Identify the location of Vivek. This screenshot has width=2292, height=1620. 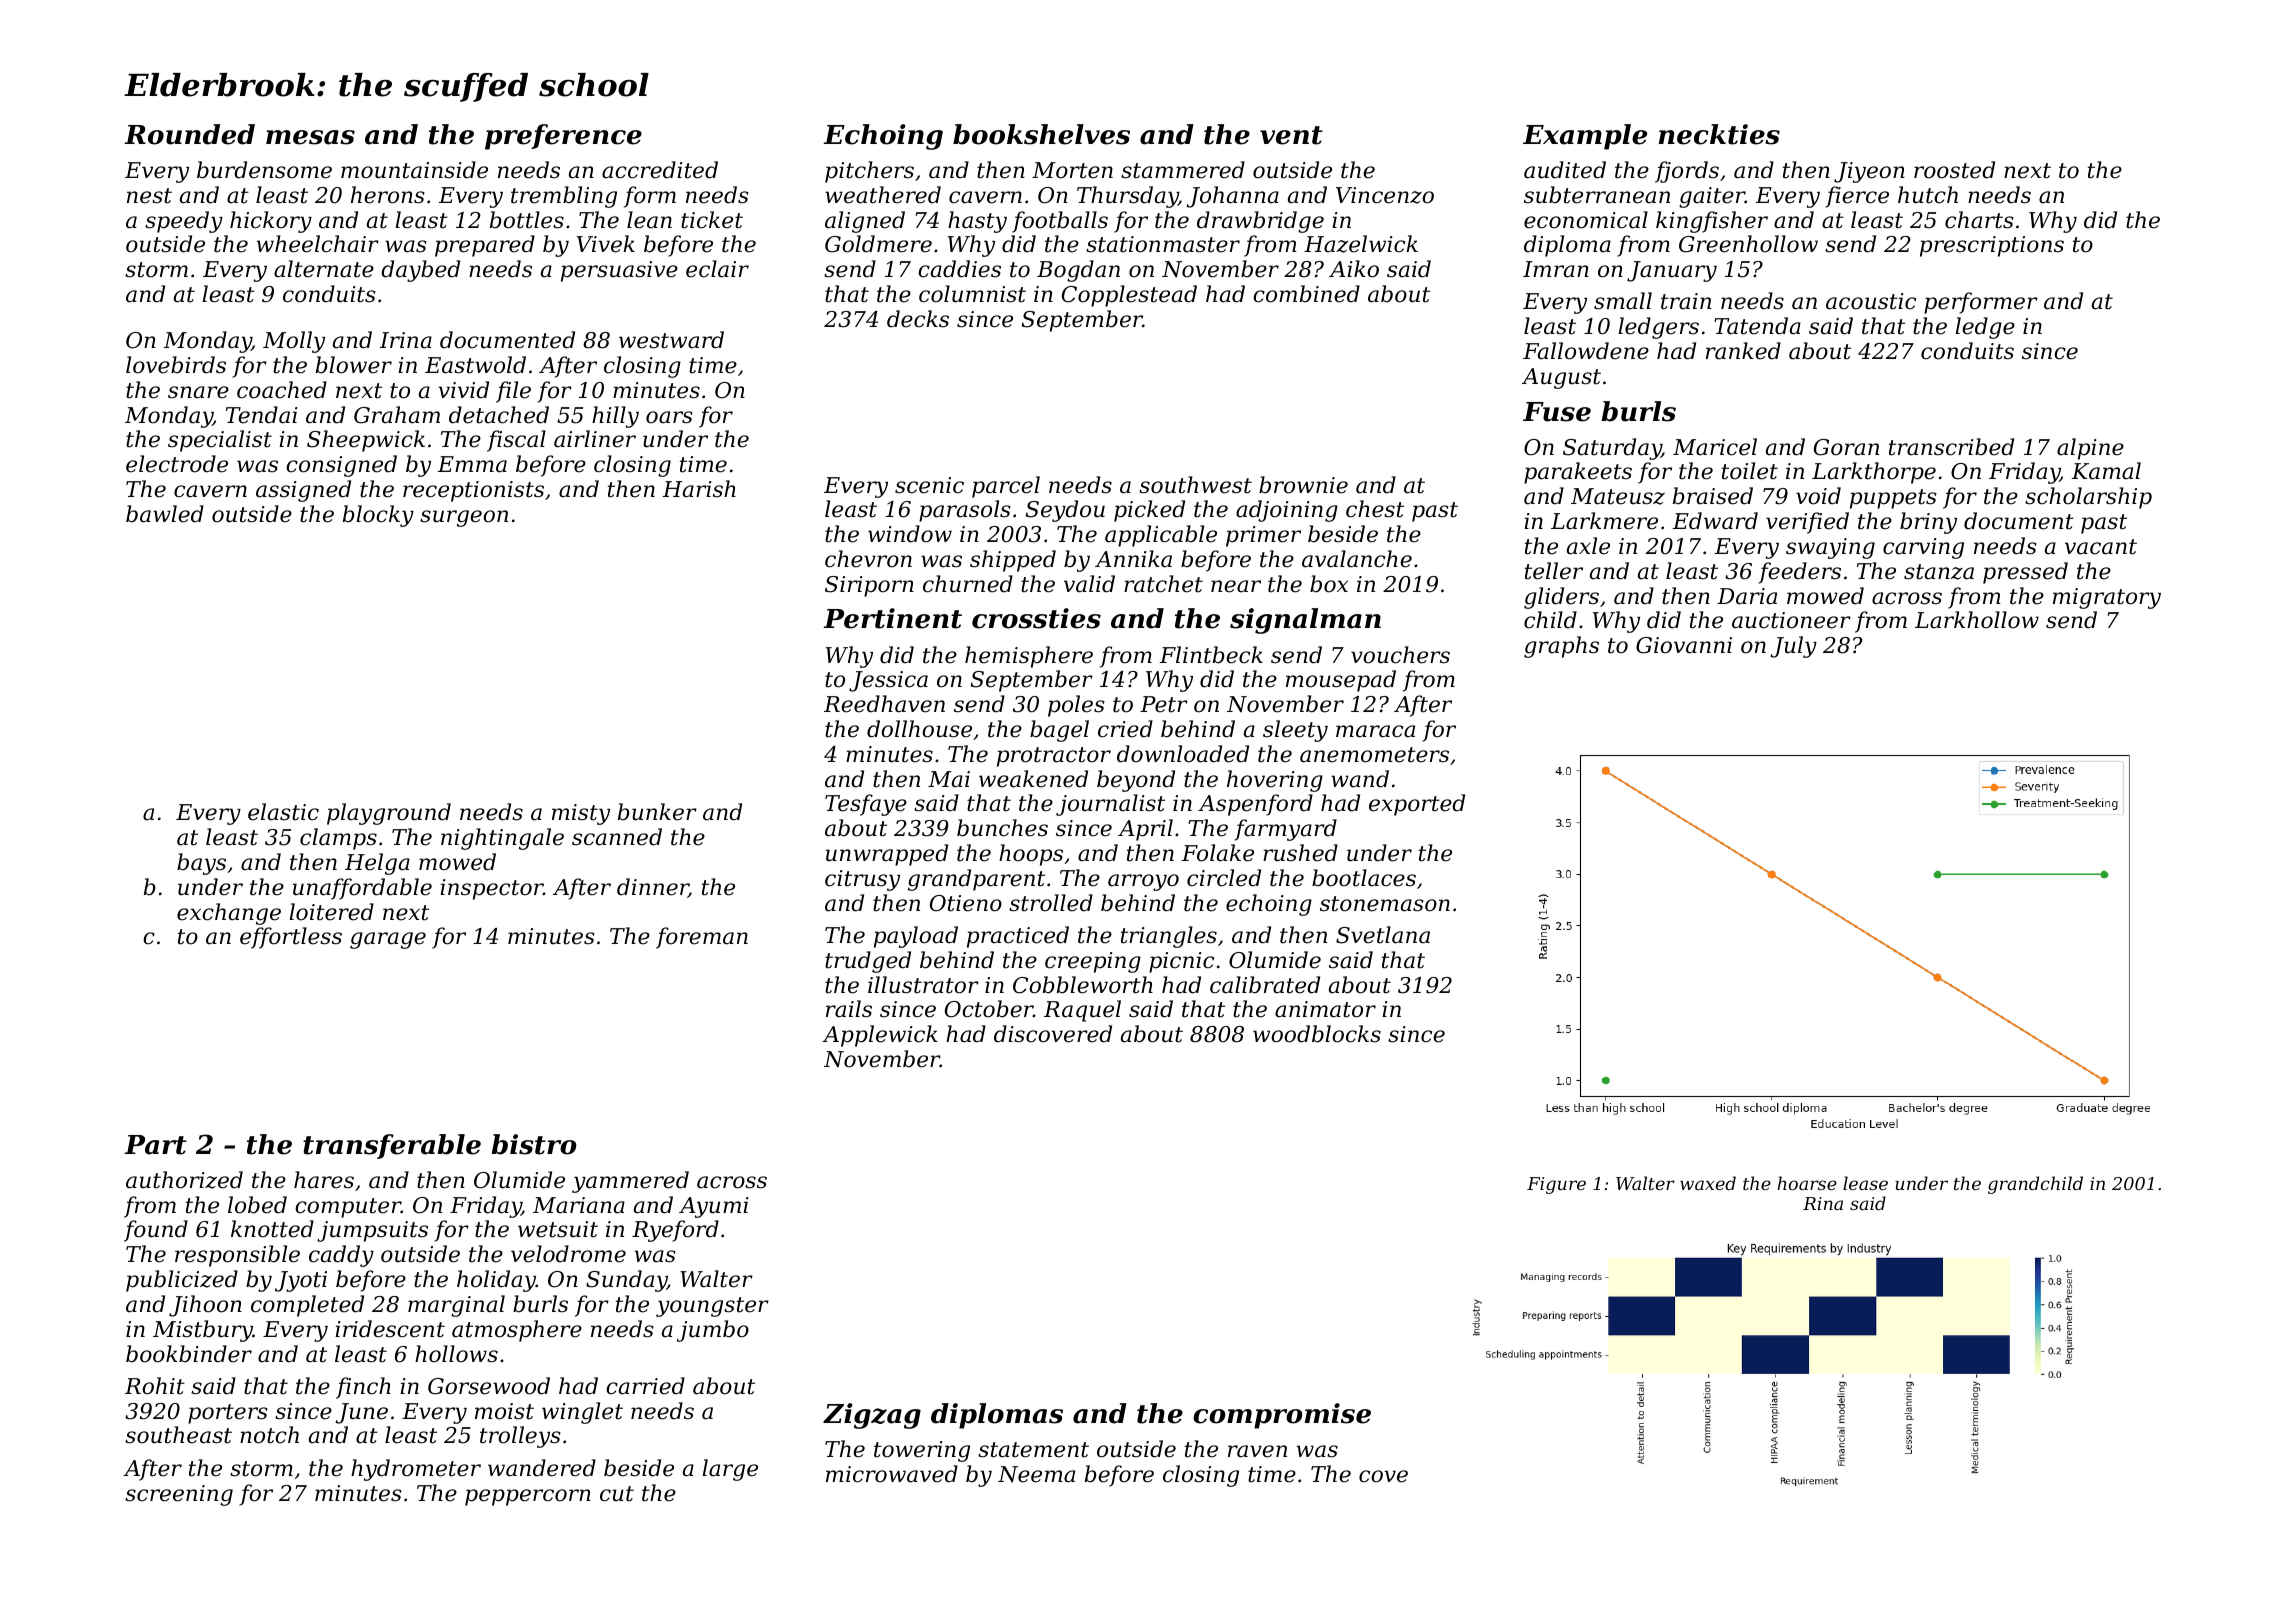
(606, 244).
